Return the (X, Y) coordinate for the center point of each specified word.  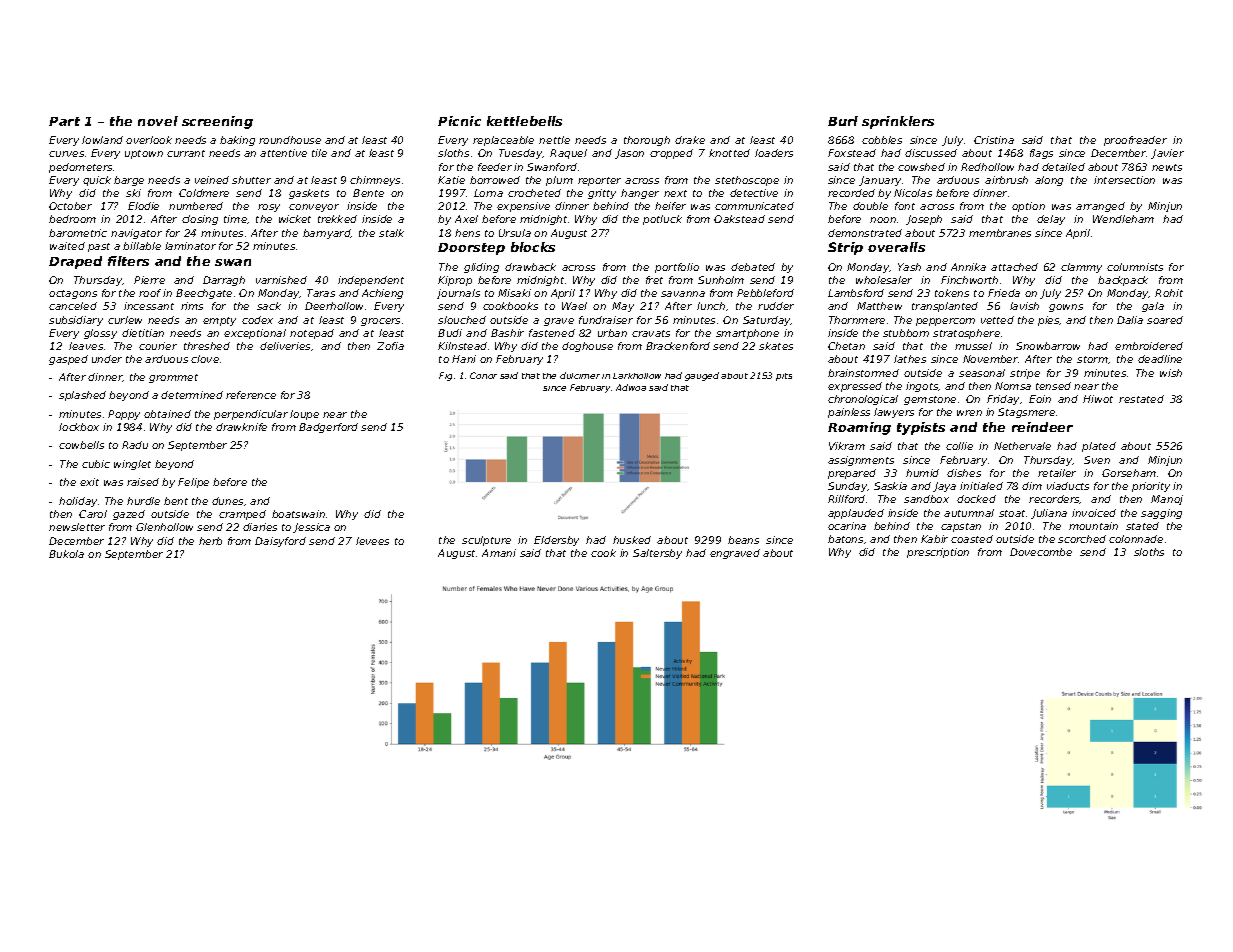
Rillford (846, 499)
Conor (483, 375)
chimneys (375, 181)
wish (1171, 373)
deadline (1160, 359)
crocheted (534, 193)
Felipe (193, 483)
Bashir (507, 333)
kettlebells (524, 121)
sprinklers (898, 122)
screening (217, 122)
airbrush (1006, 180)
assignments (861, 461)
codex (257, 320)
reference (251, 395)
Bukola (66, 554)
